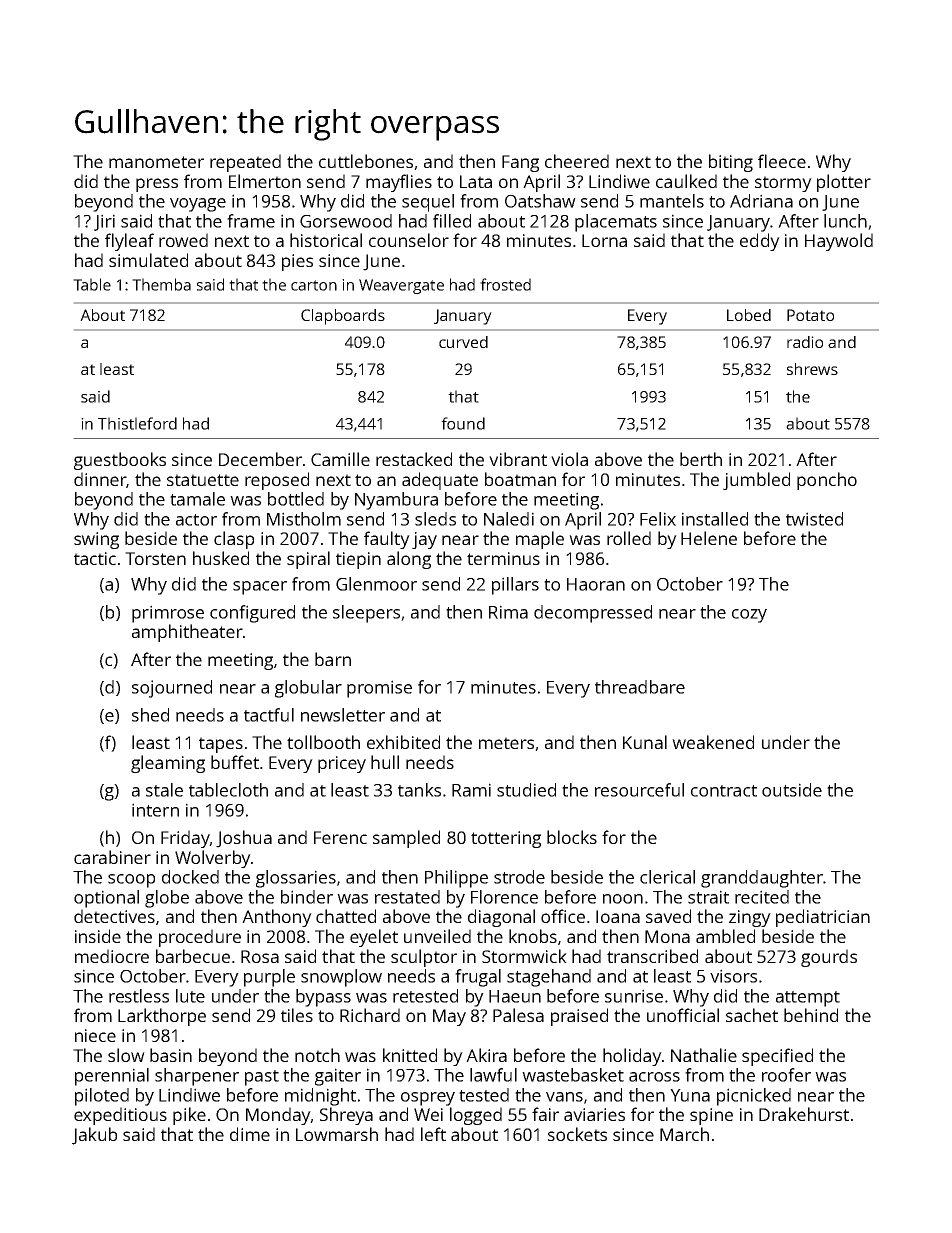 This document has height=1233, width=952. What do you see at coordinates (577, 161) in the document?
I see `cheered` at bounding box center [577, 161].
